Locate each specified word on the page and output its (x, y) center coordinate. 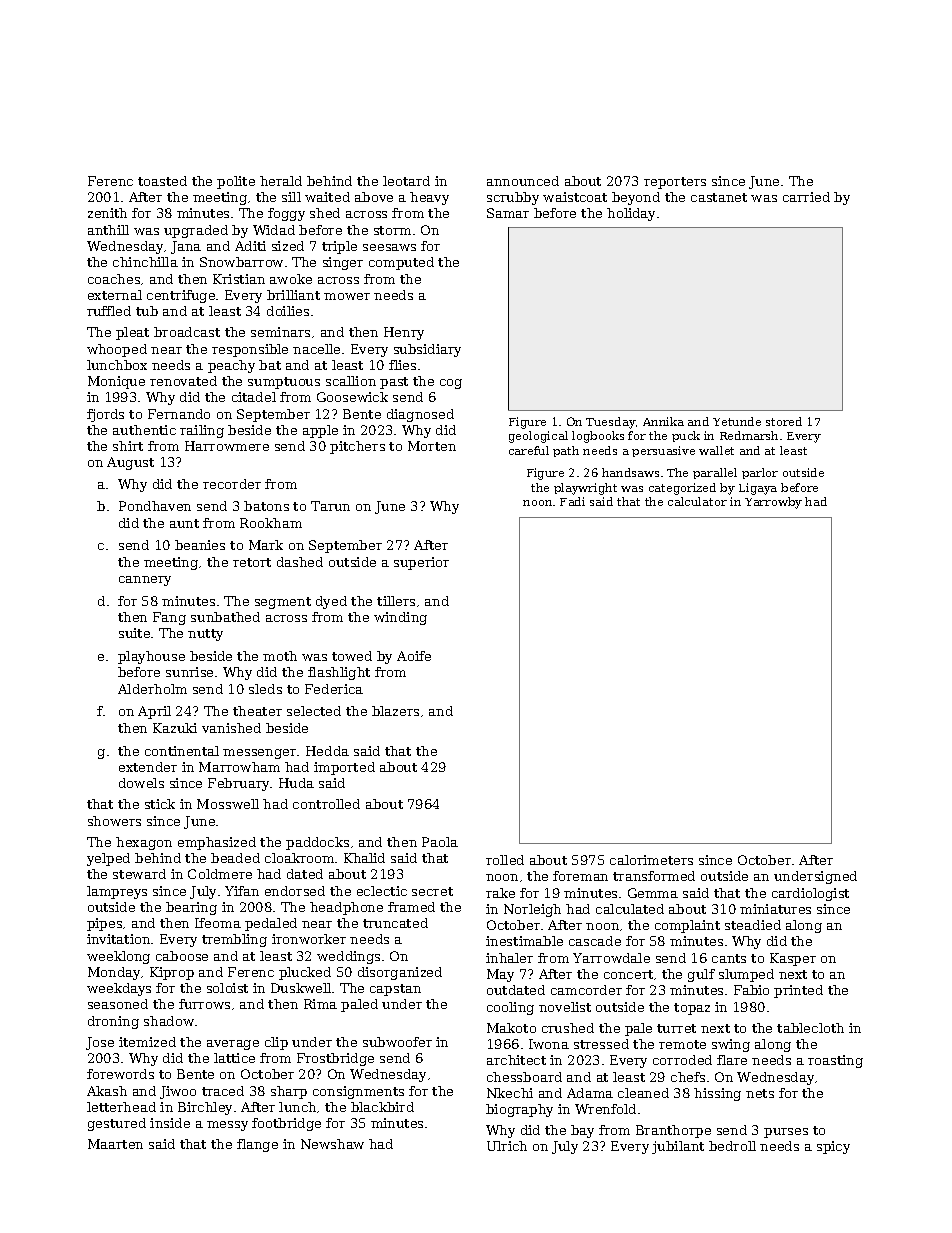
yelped (108, 859)
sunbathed (225, 617)
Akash (107, 1091)
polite (236, 182)
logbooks (598, 437)
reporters (675, 183)
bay (582, 1131)
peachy (231, 366)
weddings (348, 957)
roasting (835, 1061)
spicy (833, 1147)
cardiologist (810, 894)
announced (523, 181)
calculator (697, 501)
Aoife (414, 656)
